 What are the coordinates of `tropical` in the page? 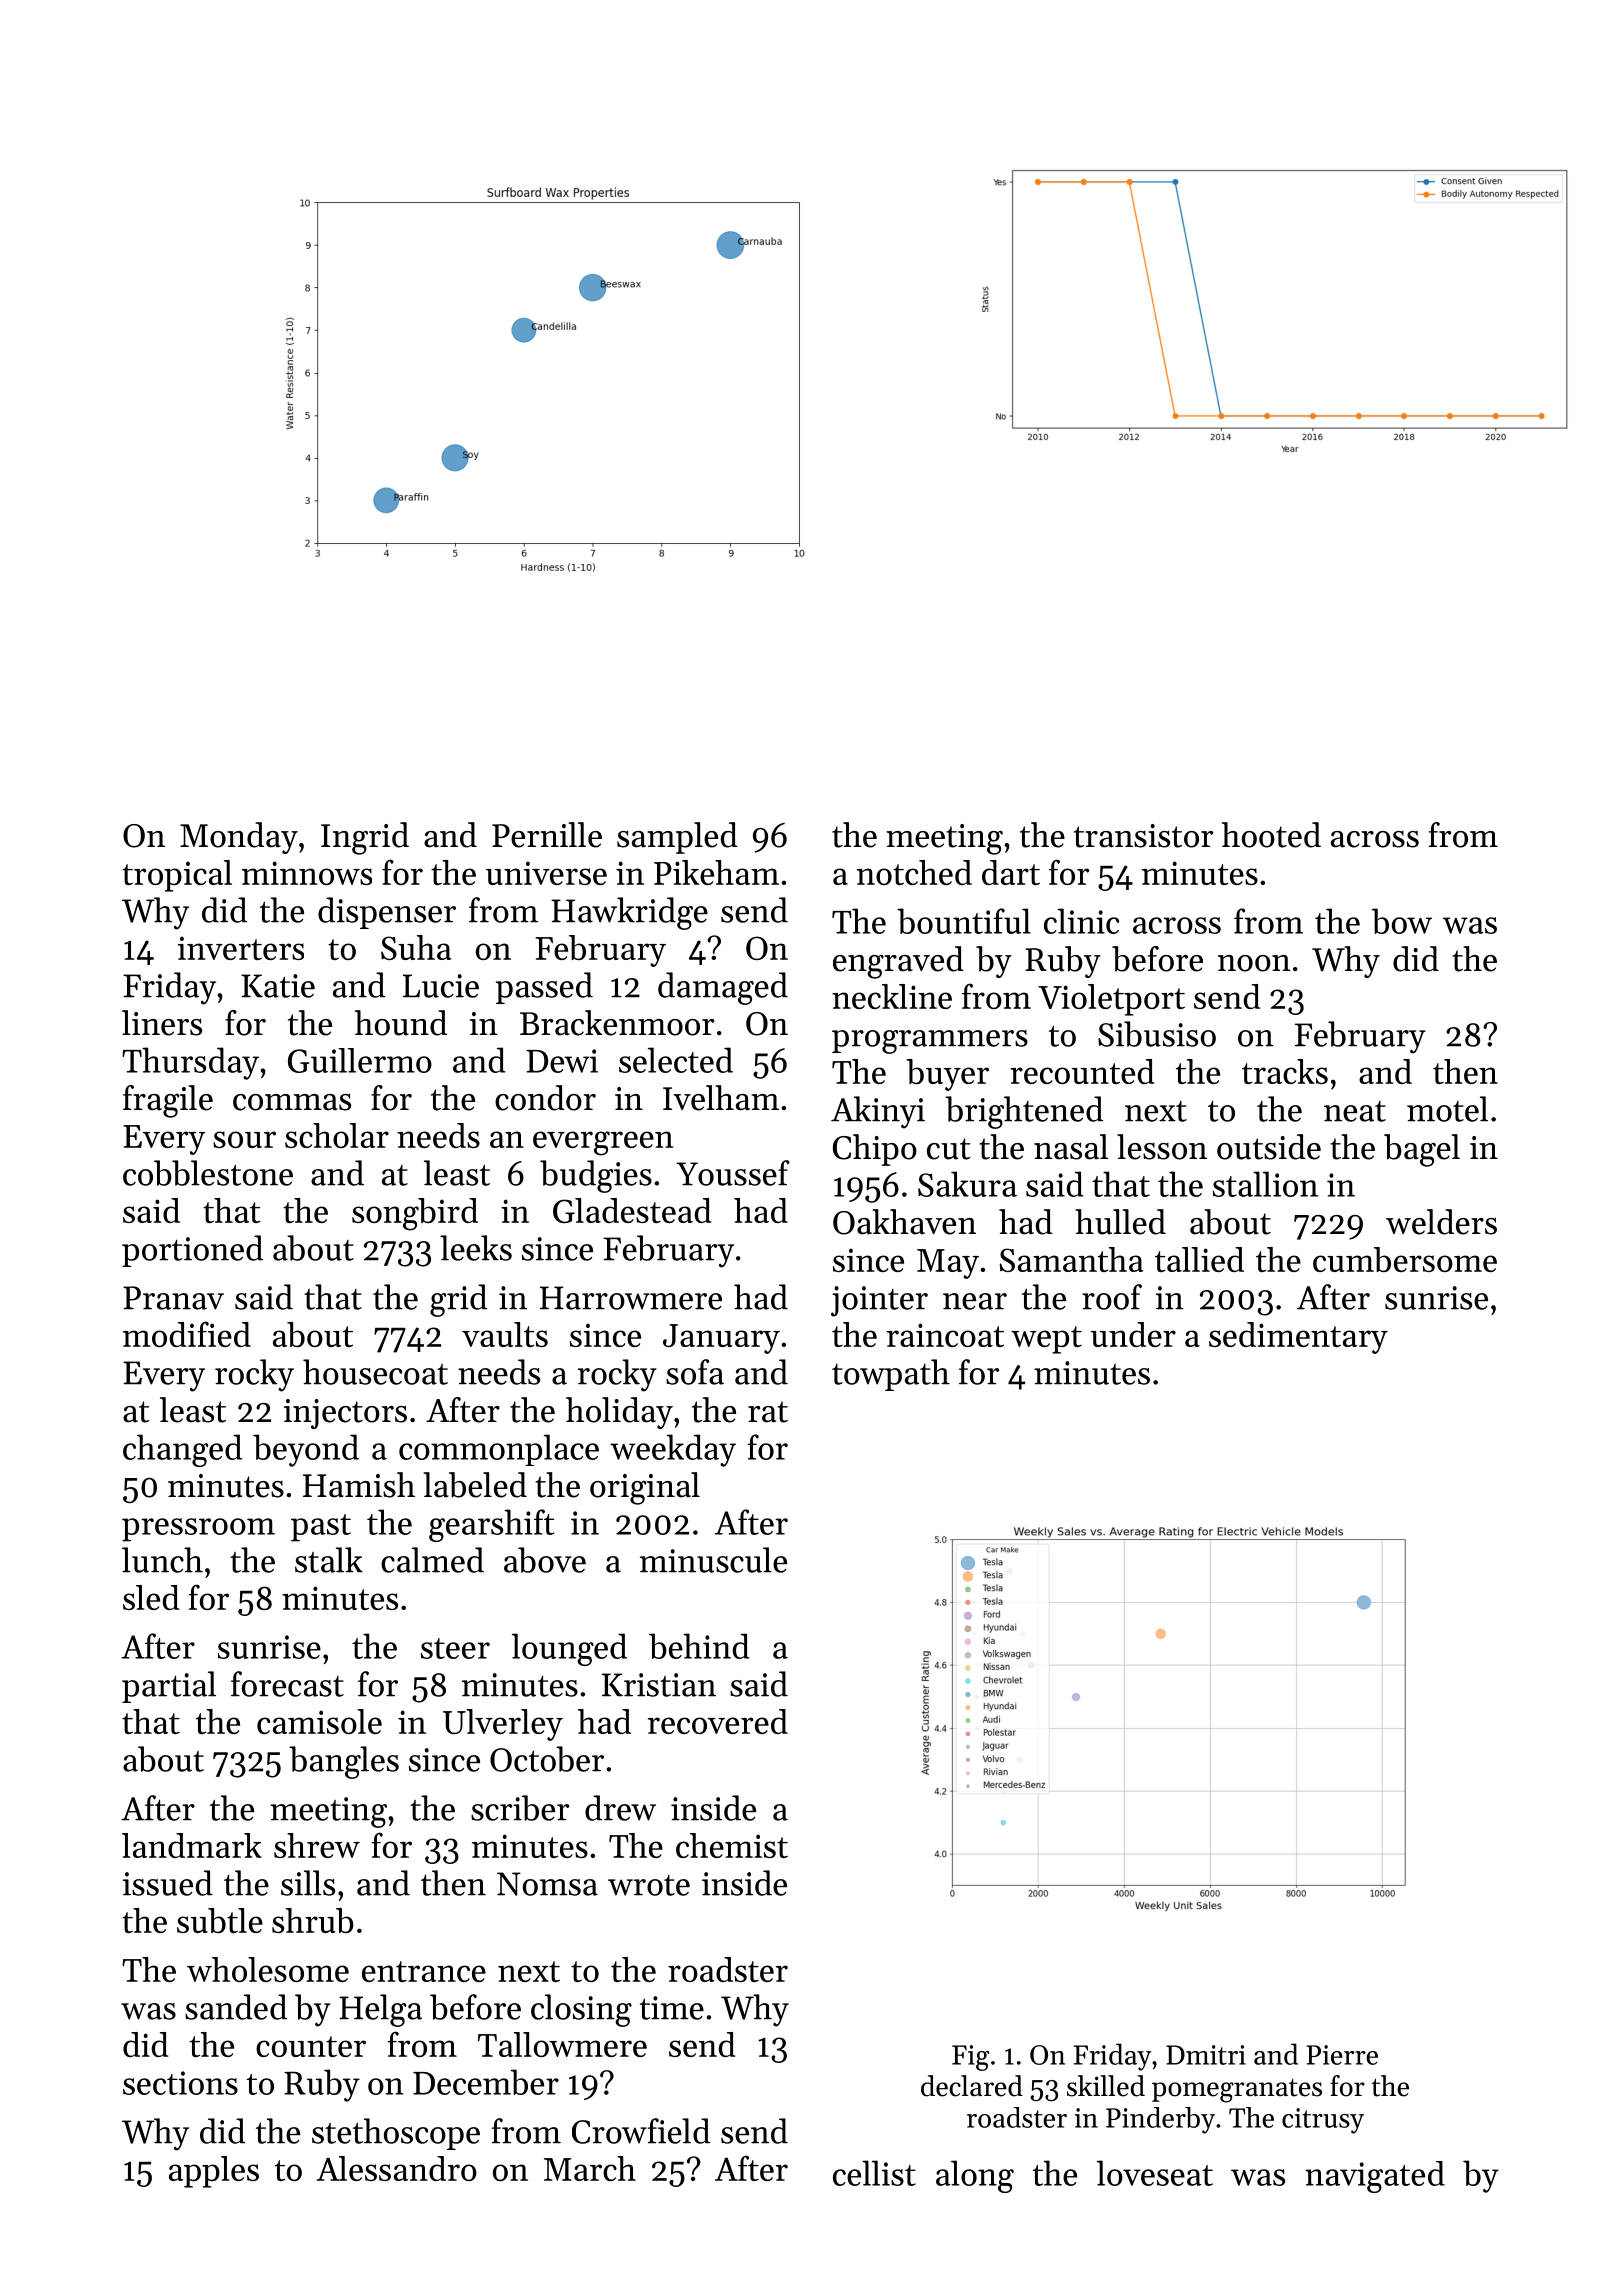 It's located at (177, 876).
